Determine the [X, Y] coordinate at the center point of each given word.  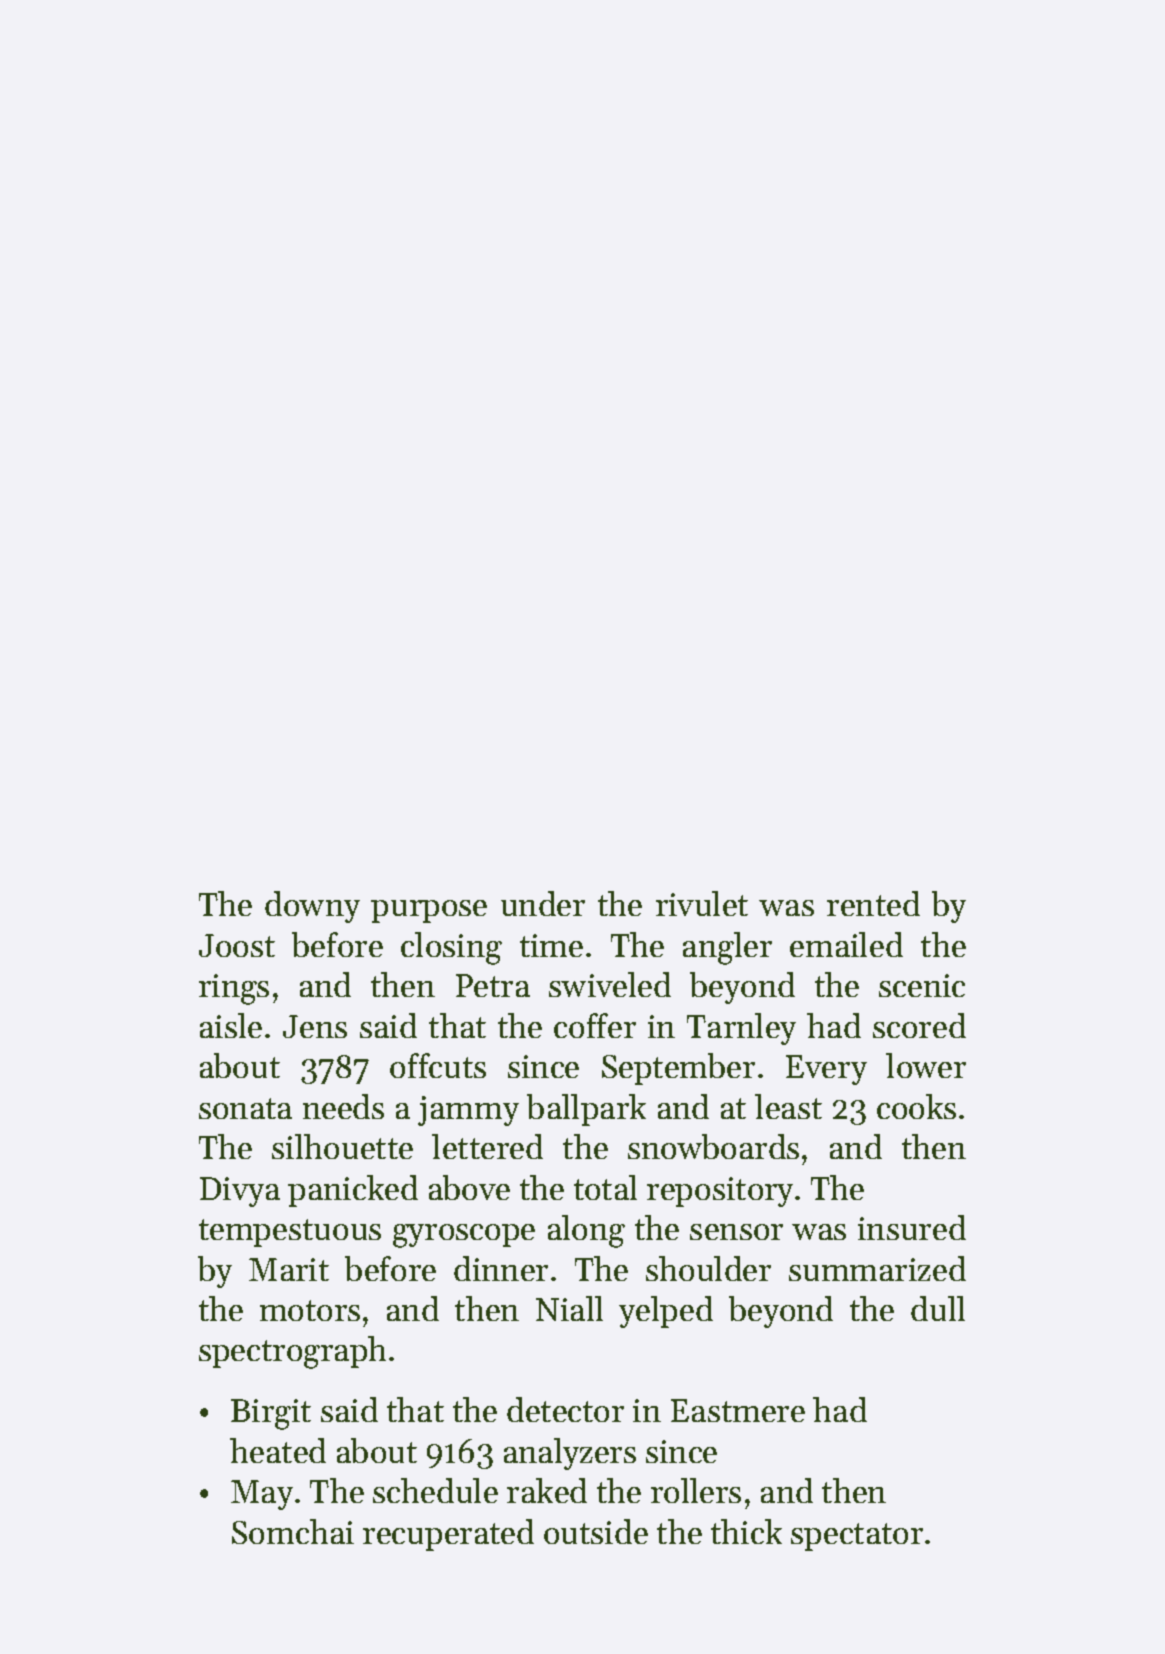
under [543, 903]
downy [312, 907]
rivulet [702, 903]
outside [596, 1531]
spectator [857, 1537]
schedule [435, 1490]
